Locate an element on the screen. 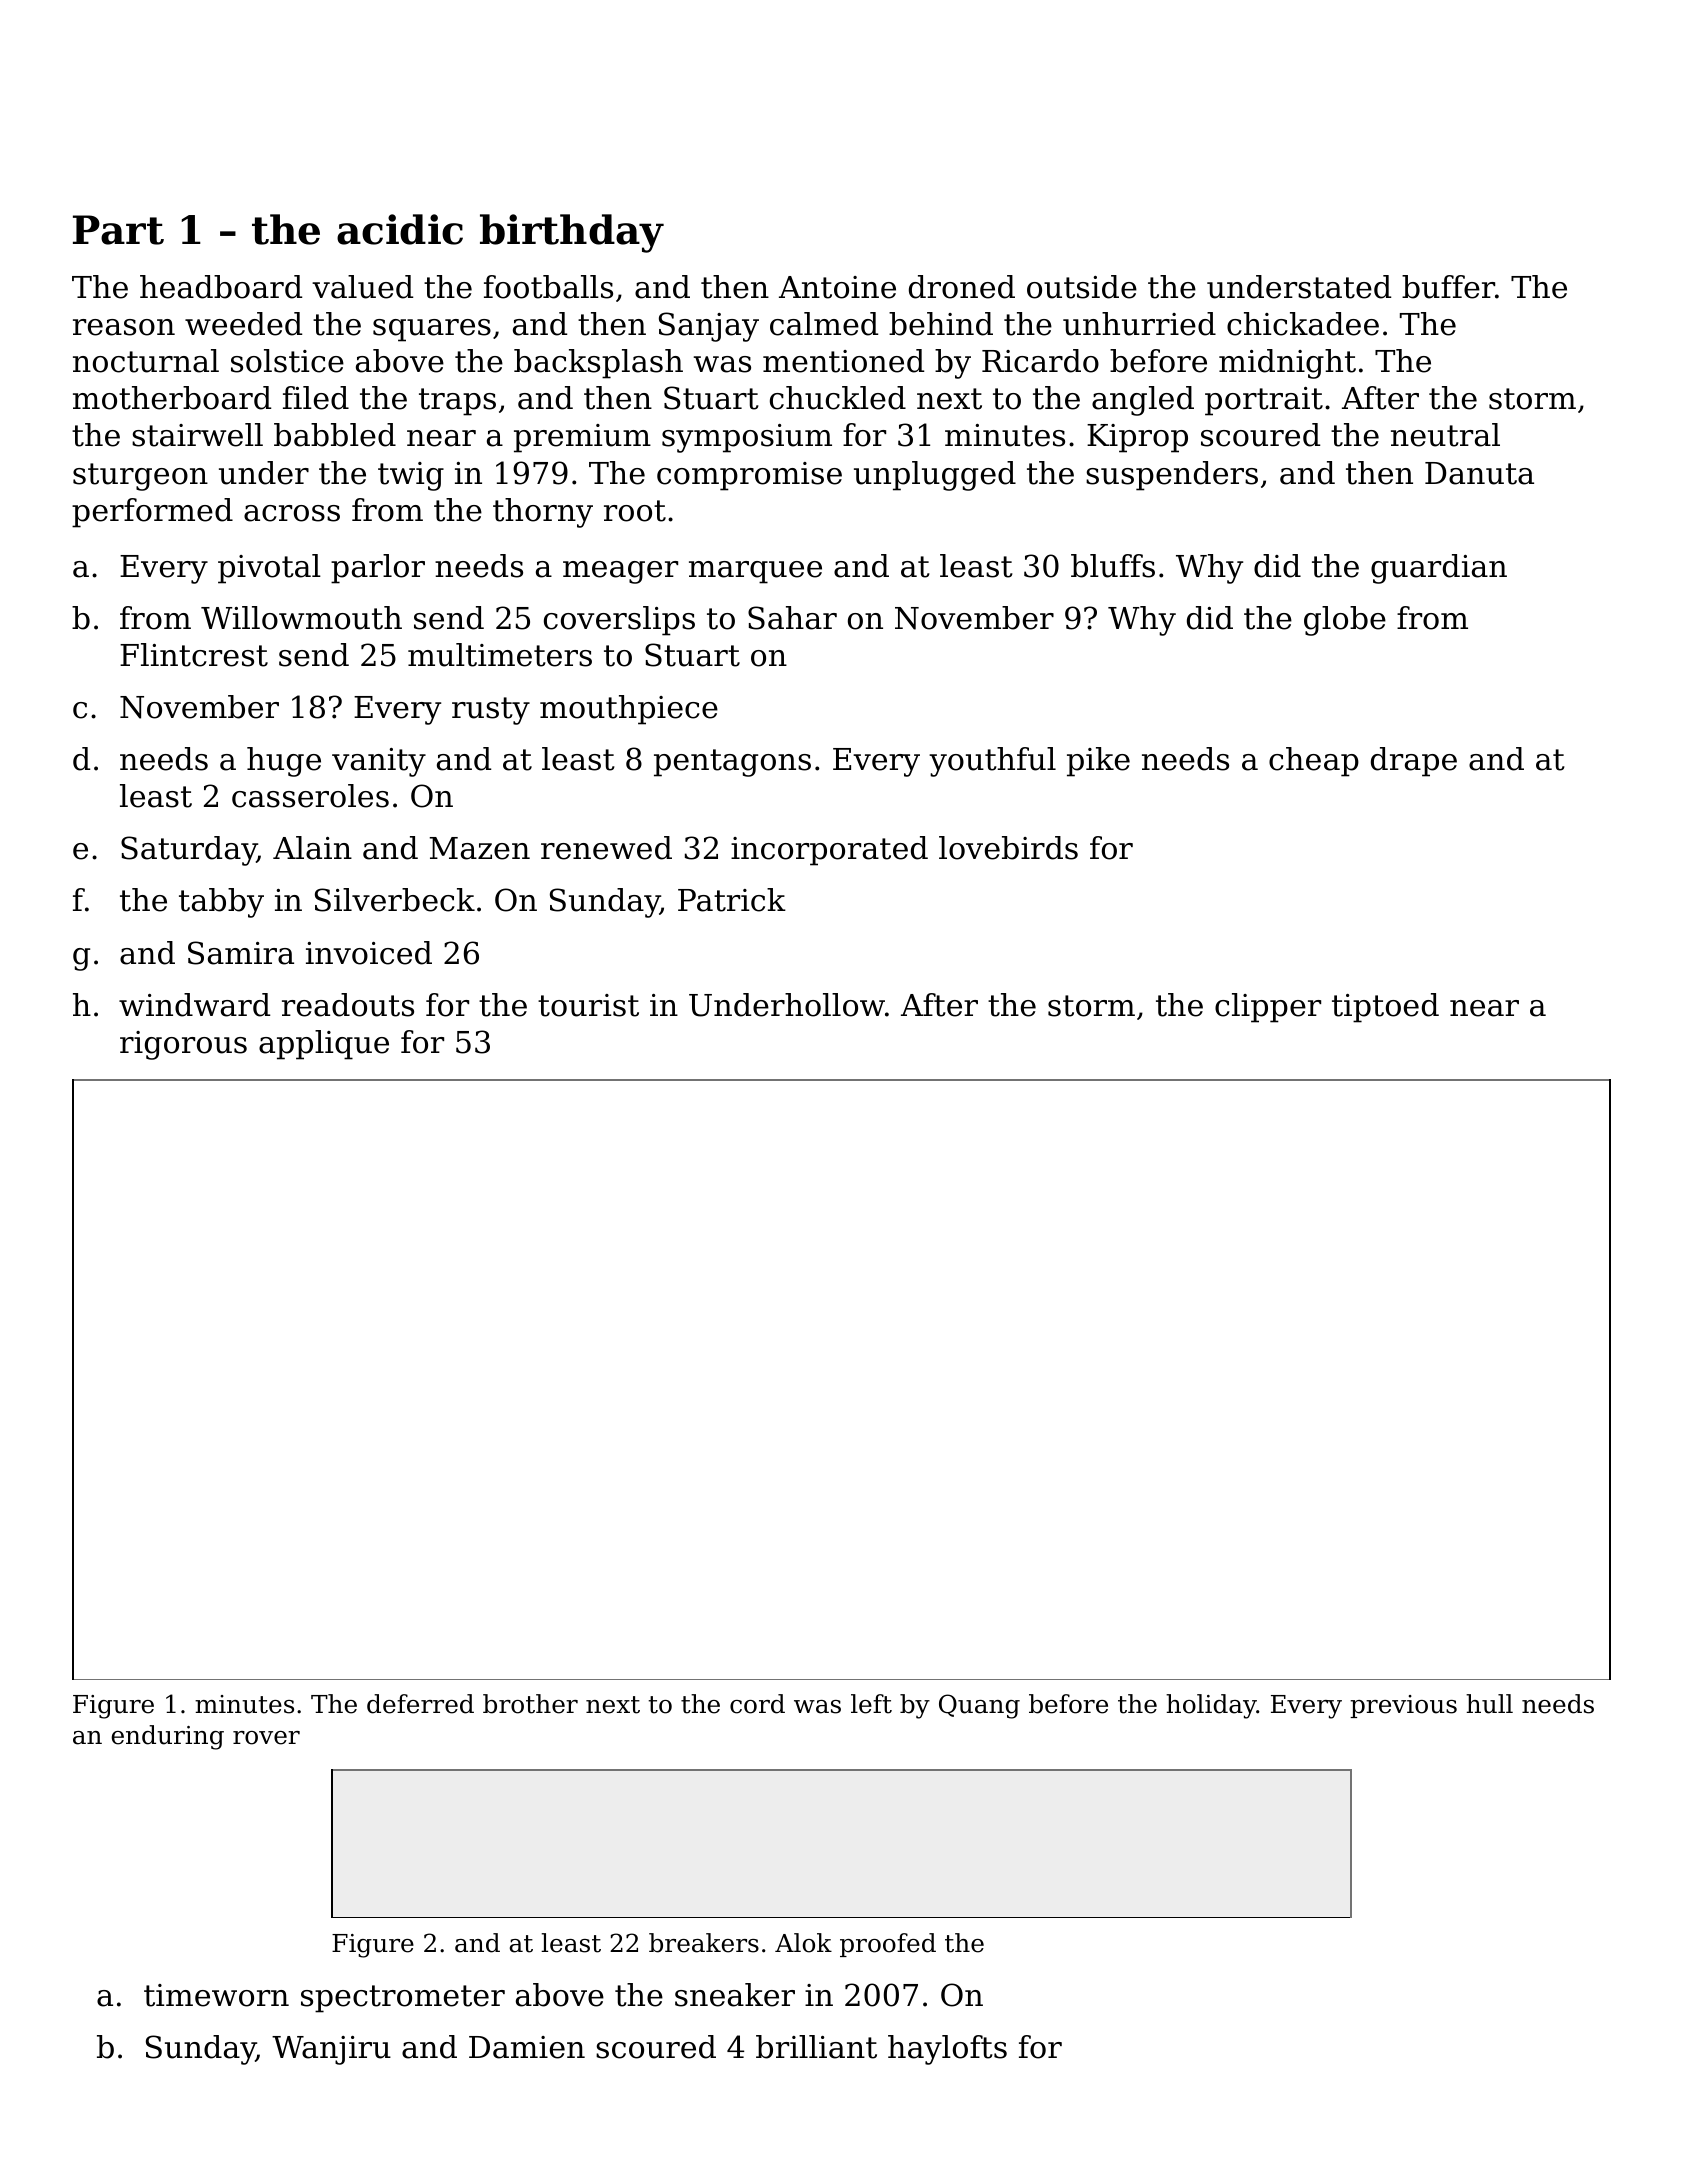 The height and width of the screenshot is (2178, 1683). hull is located at coordinates (1489, 1704).
